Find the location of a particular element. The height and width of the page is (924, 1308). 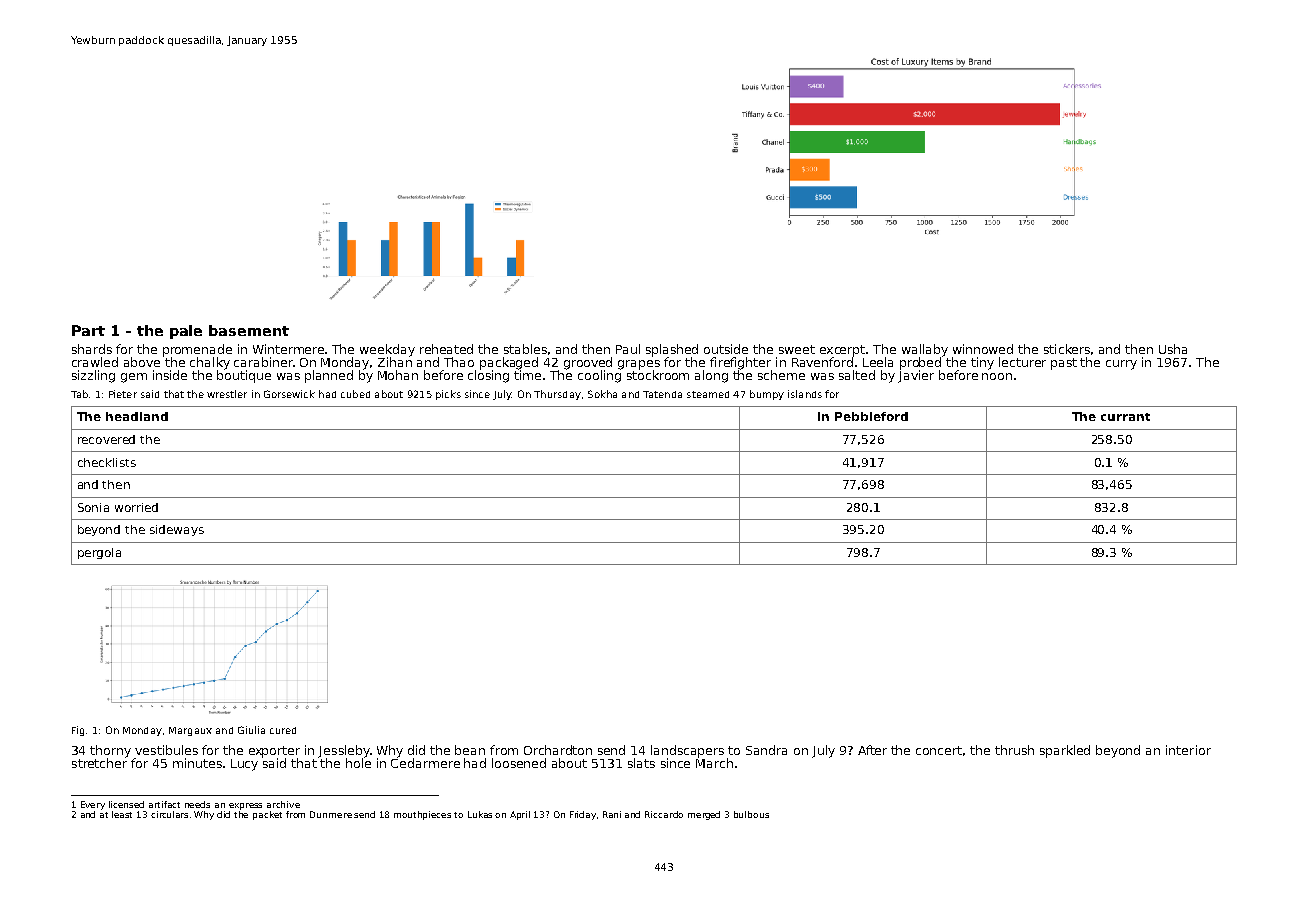

Pebbleford is located at coordinates (871, 416).
